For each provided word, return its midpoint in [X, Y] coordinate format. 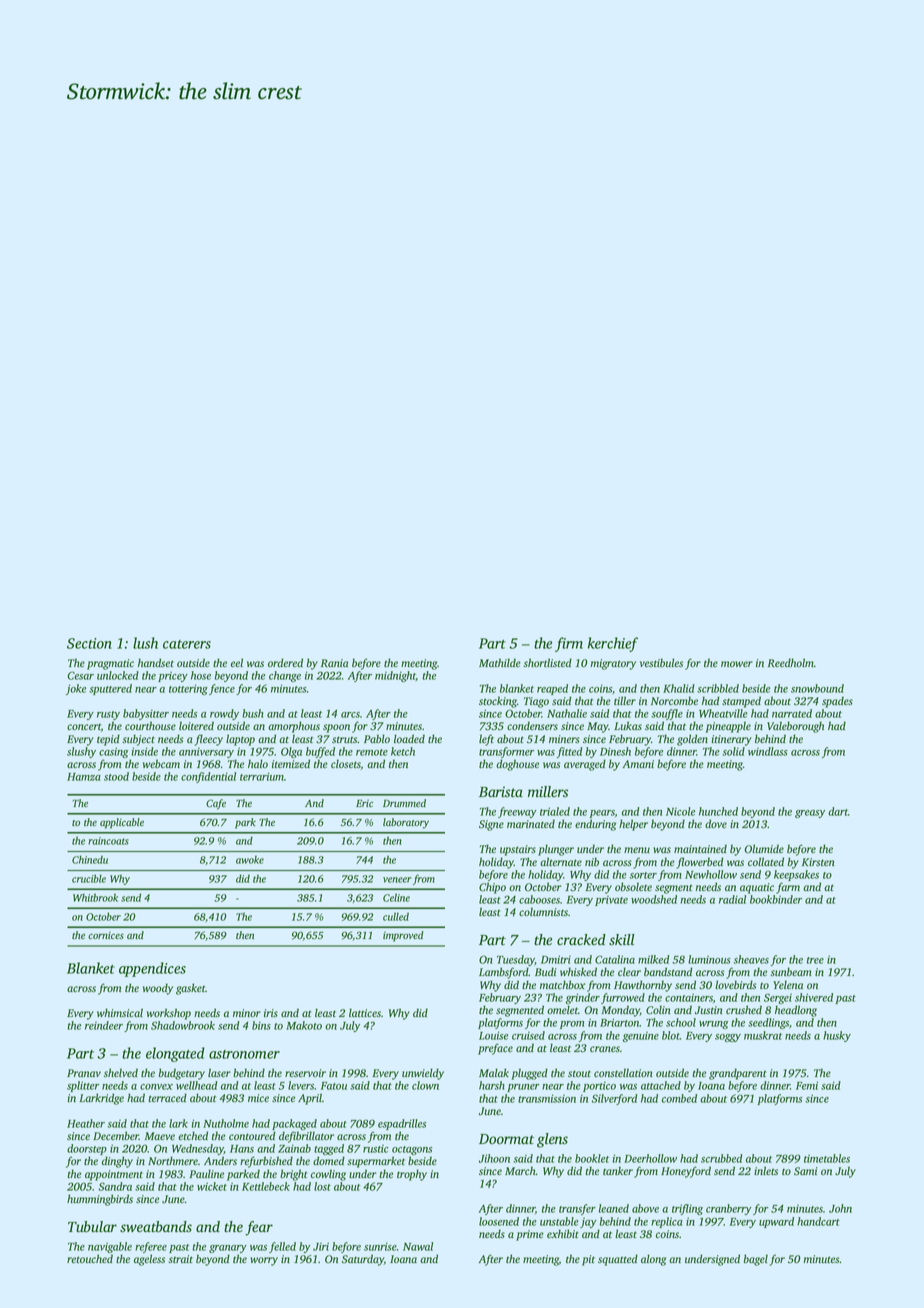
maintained [700, 848]
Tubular [92, 1227]
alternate [561, 861]
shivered [814, 997]
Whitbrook [95, 897]
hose [201, 675]
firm [569, 644]
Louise [493, 1035]
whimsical [120, 1012]
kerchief [613, 644]
